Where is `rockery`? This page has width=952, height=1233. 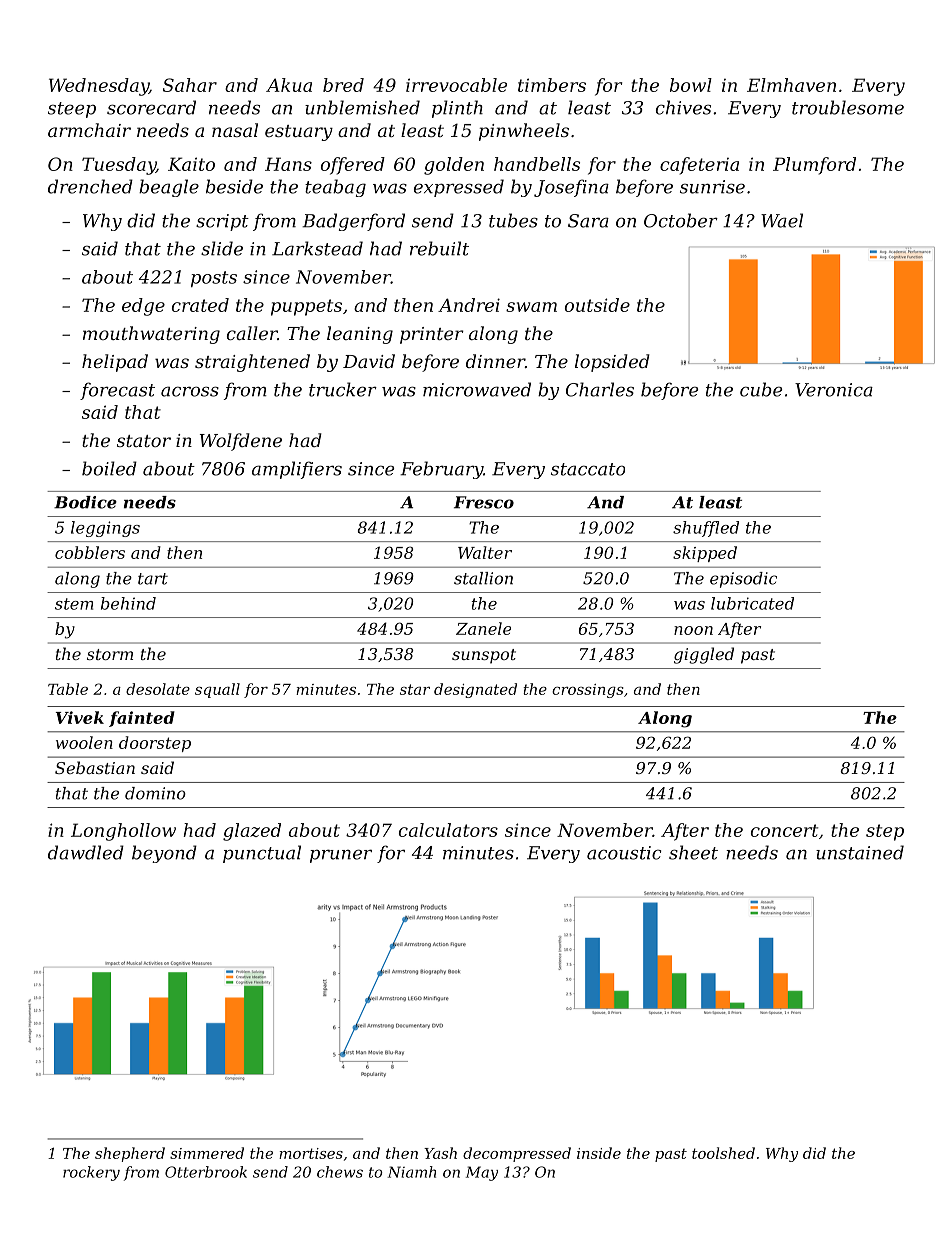
rockery is located at coordinates (91, 1173).
